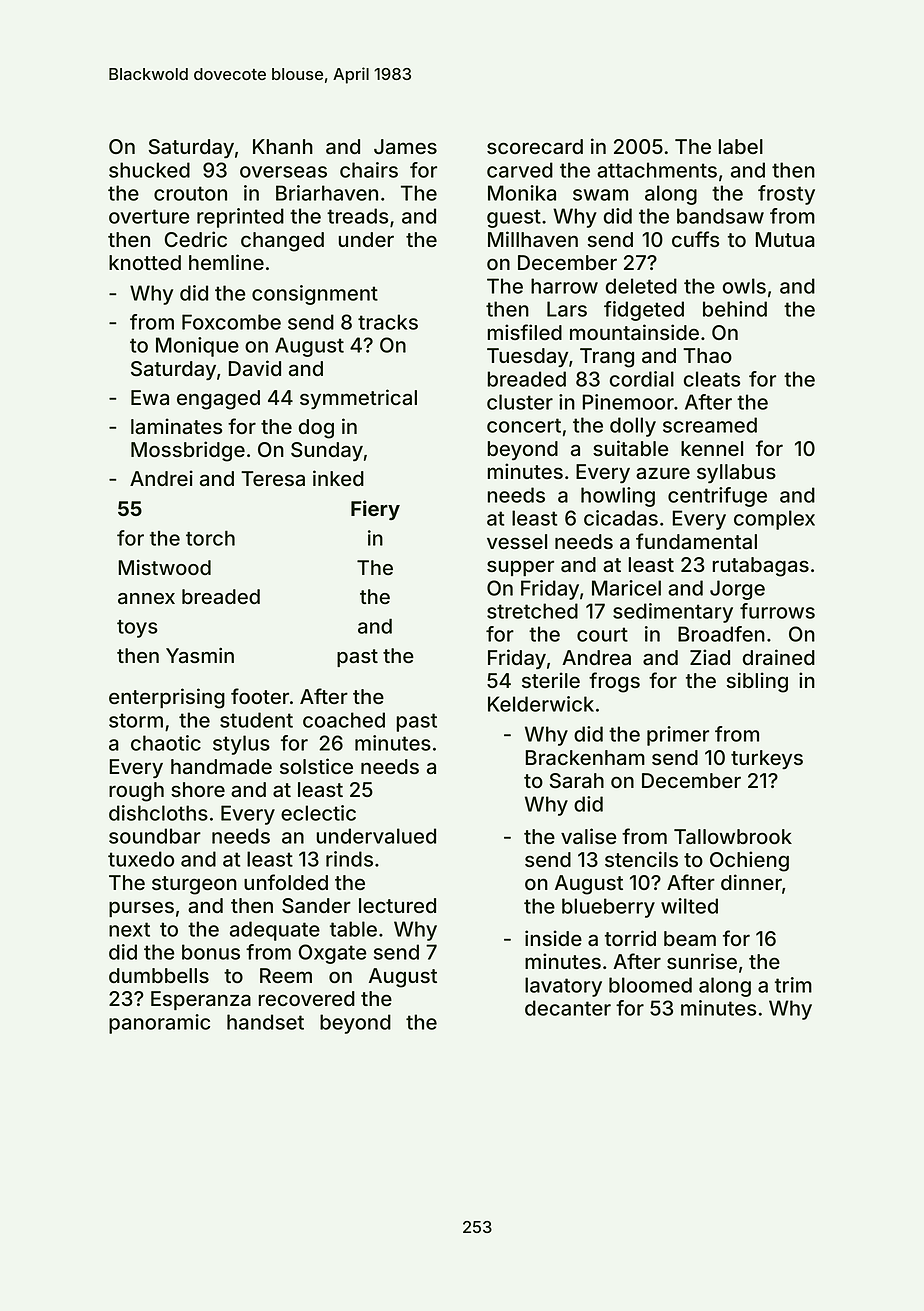  I want to click on valise, so click(589, 836).
